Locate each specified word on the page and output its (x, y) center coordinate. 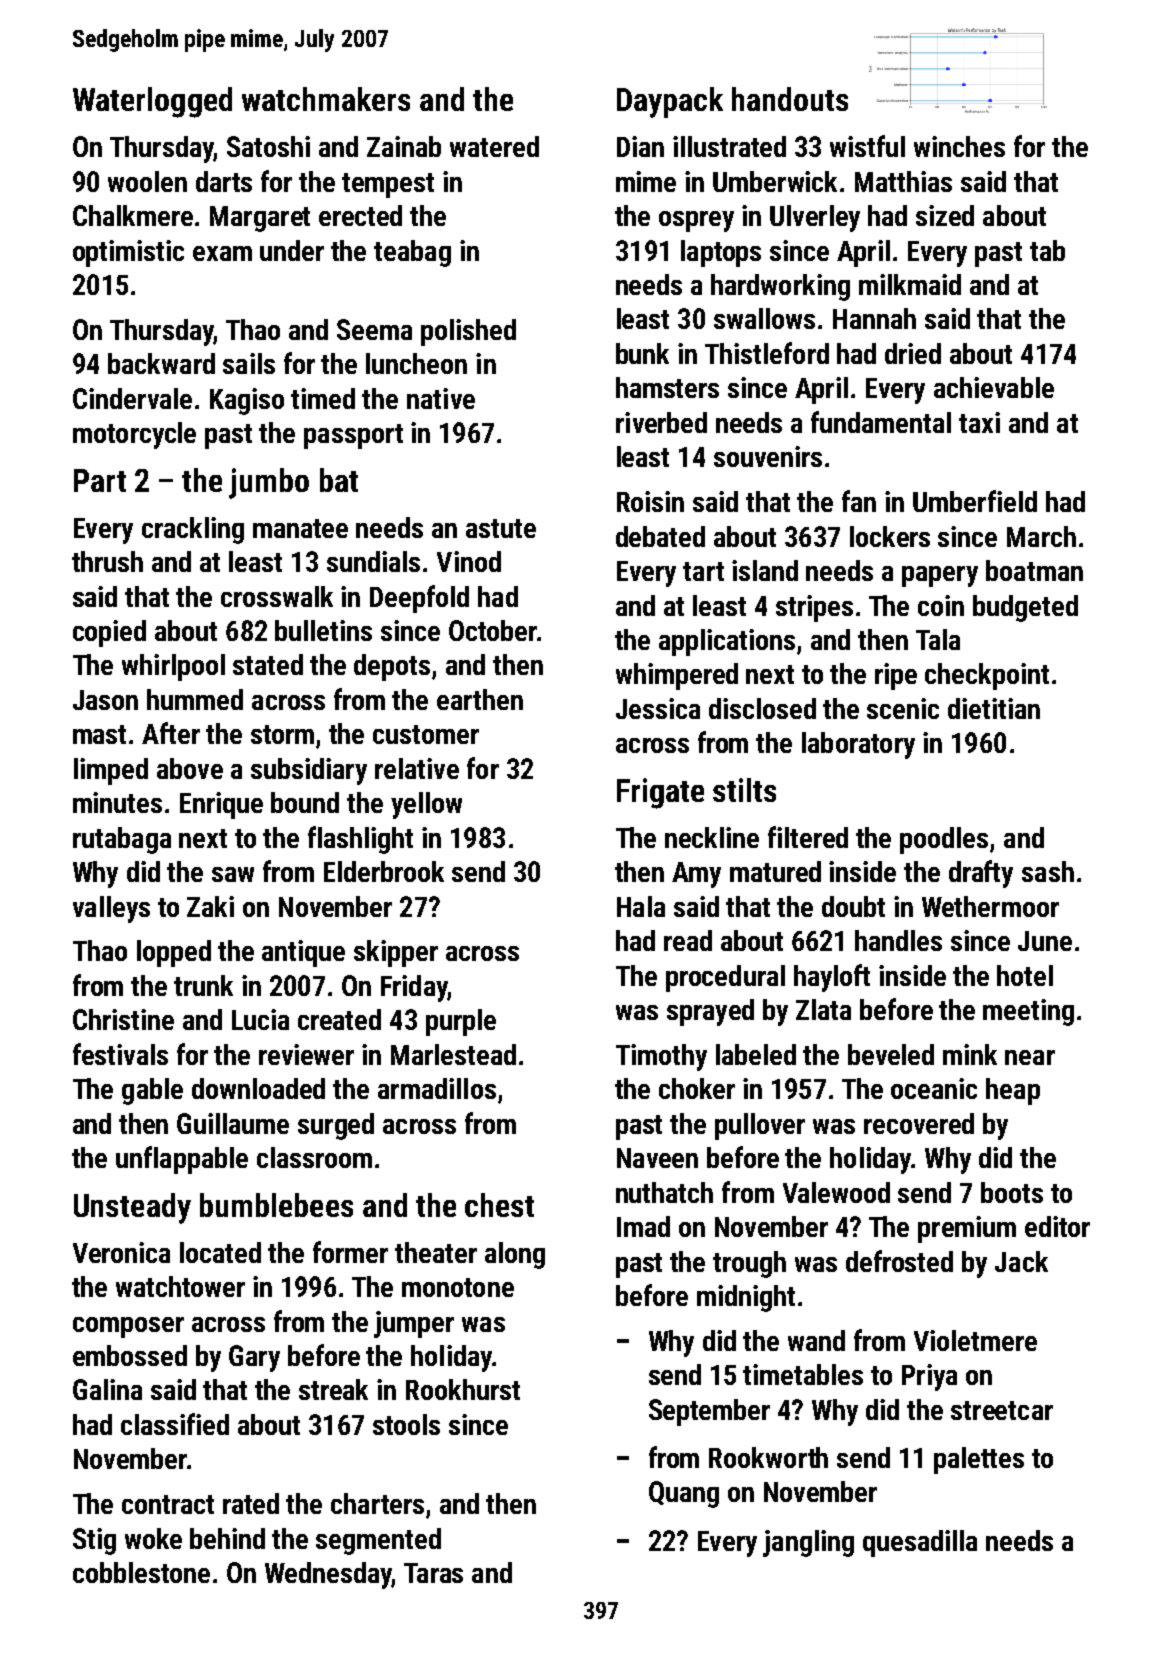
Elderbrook (384, 871)
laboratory (858, 745)
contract (168, 1504)
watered (494, 146)
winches (959, 146)
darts (224, 181)
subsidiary (309, 771)
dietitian (994, 708)
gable (152, 1091)
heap (1013, 1091)
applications (727, 642)
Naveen (657, 1158)
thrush (107, 561)
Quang (684, 1494)
